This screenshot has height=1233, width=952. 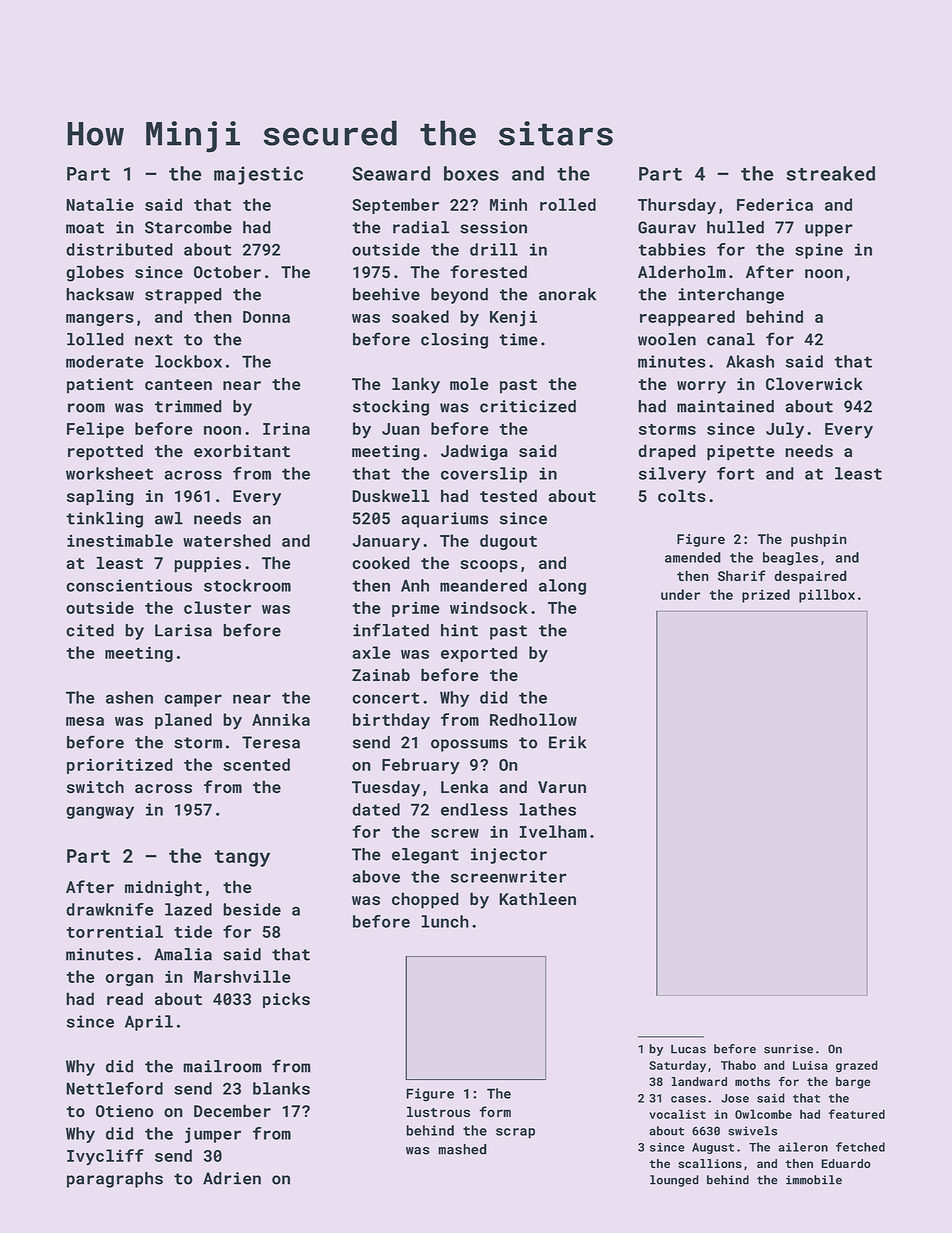 I want to click on scrap, so click(x=515, y=1133).
